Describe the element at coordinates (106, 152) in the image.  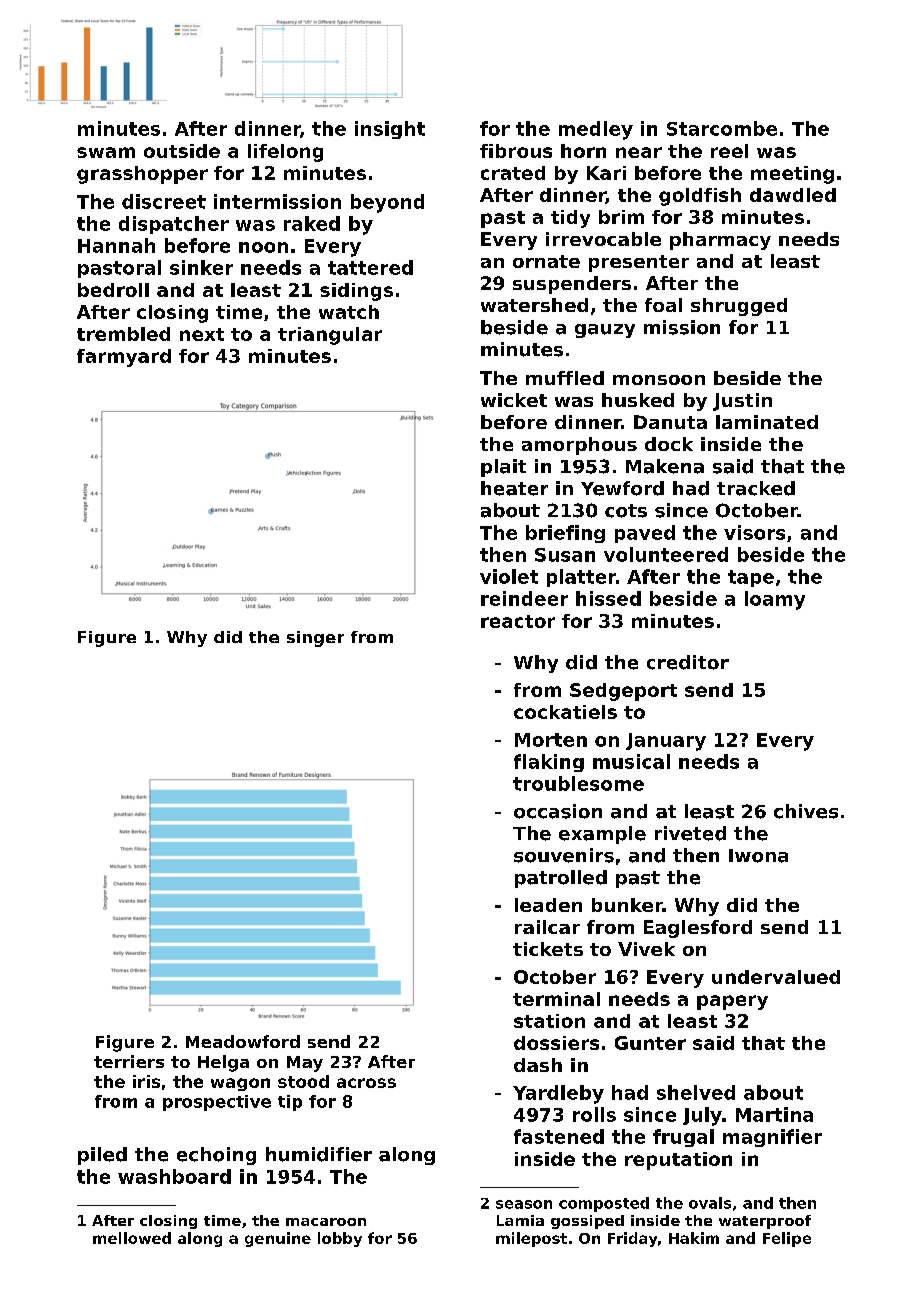
I see `swam` at that location.
